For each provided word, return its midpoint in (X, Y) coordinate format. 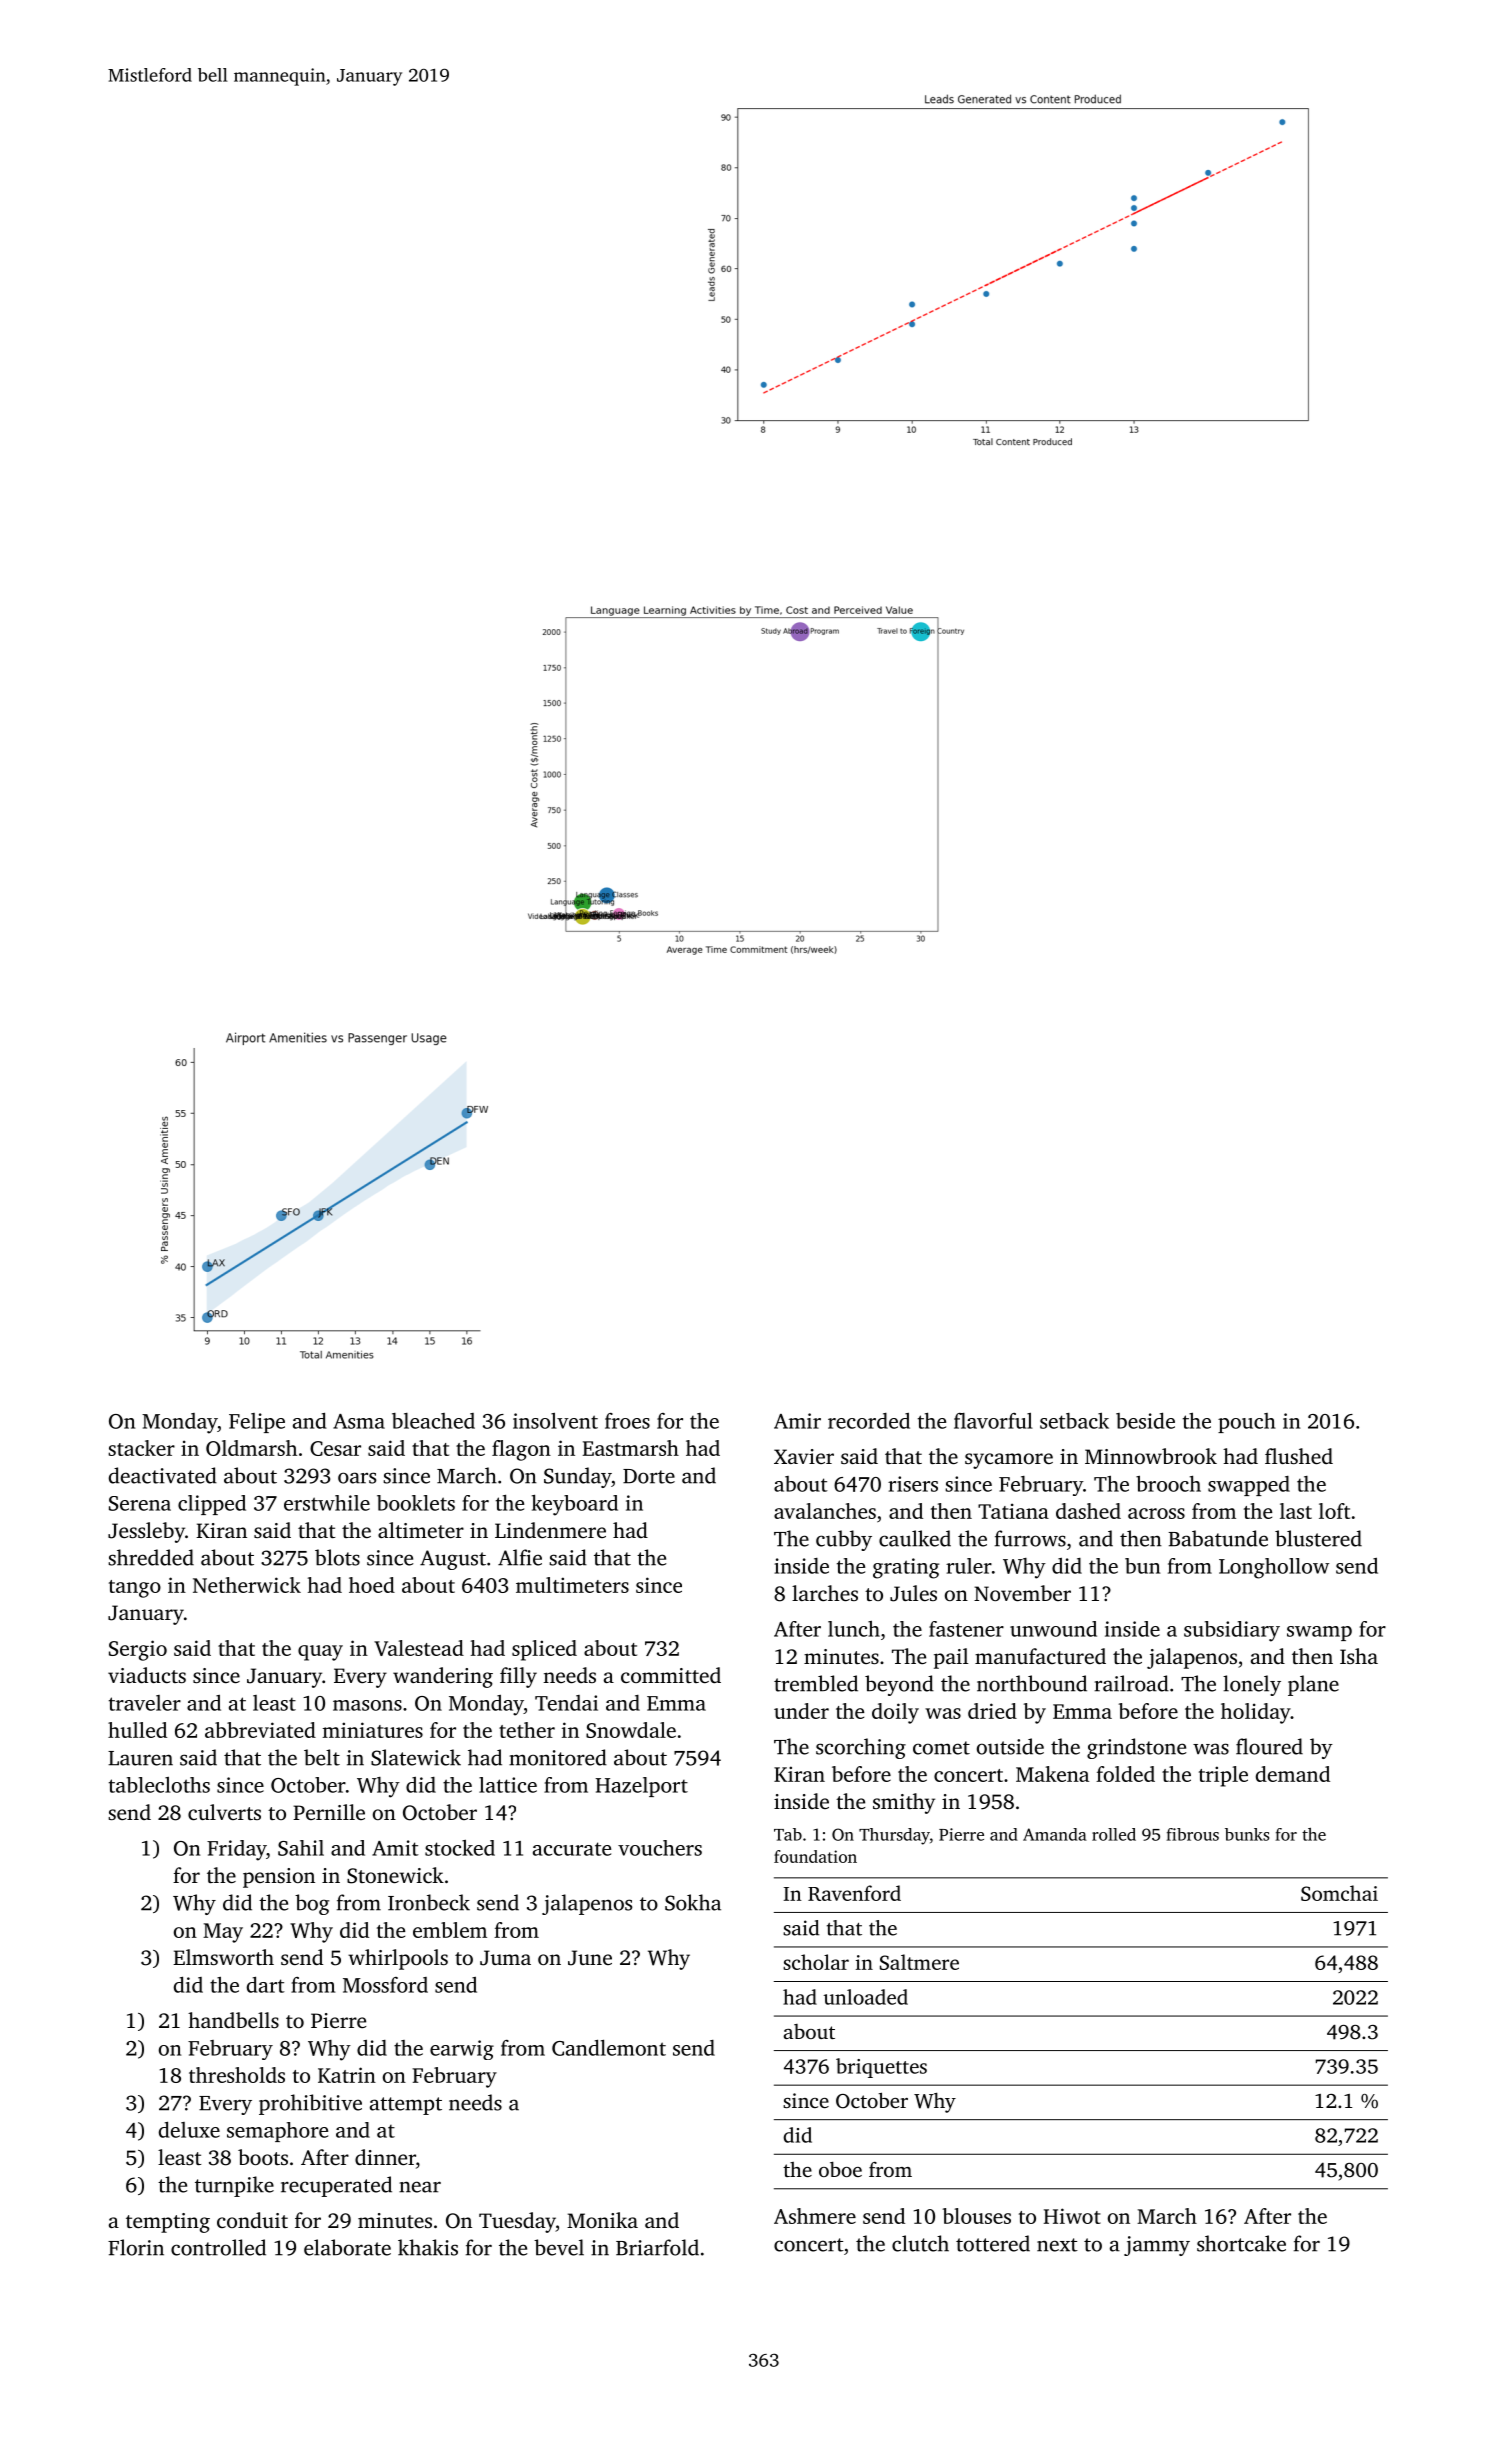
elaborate (347, 2247)
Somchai (1339, 1893)
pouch (1247, 1423)
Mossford (385, 1985)
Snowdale (631, 1730)
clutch (920, 2243)
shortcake (1241, 2243)
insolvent (555, 1421)
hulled (137, 1730)
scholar (816, 1962)
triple (1223, 1776)
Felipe (257, 1423)
